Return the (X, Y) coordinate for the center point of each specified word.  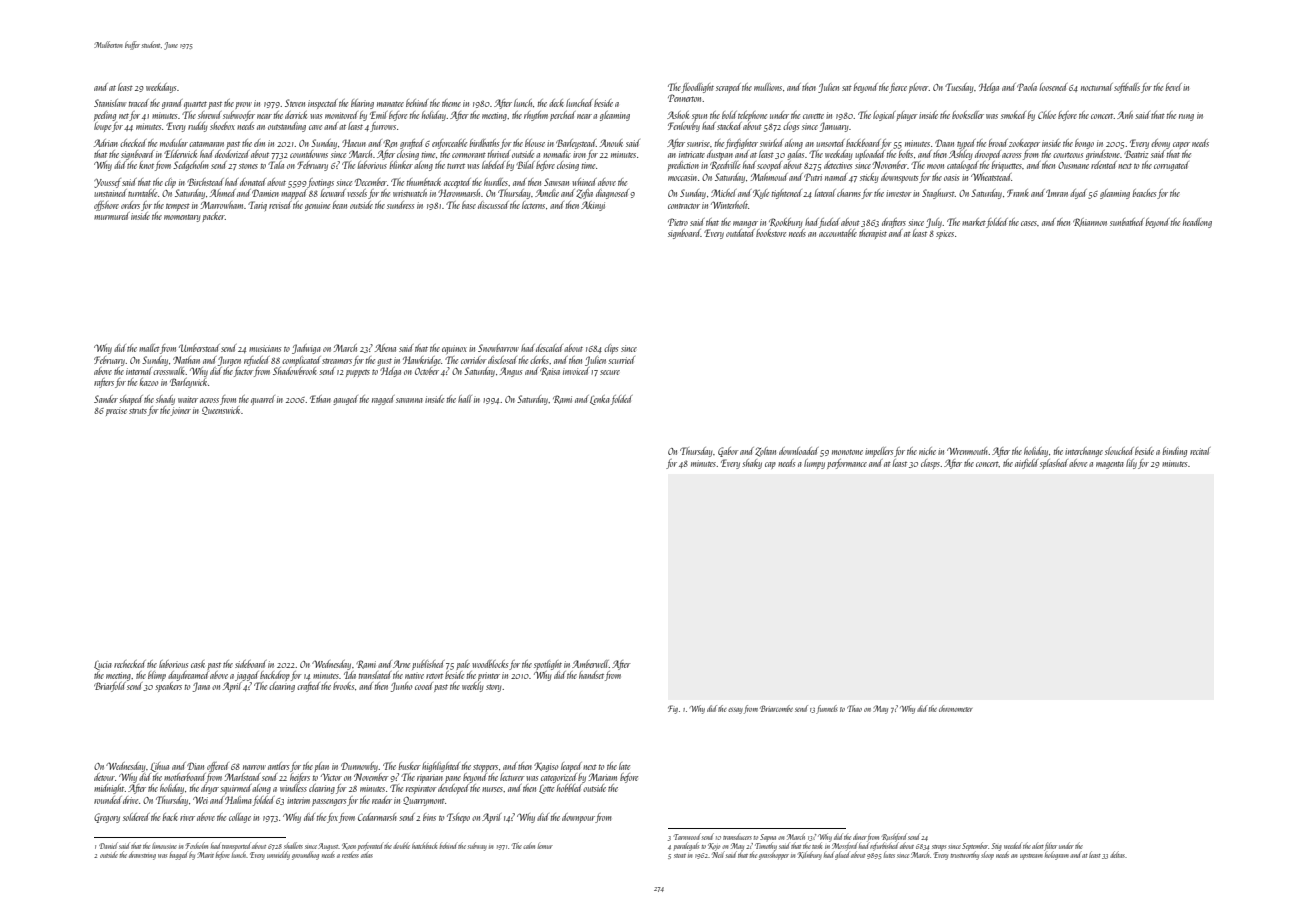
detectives (838, 165)
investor (898, 193)
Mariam (603, 777)
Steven (295, 103)
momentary (182, 218)
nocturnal (1097, 87)
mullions (768, 87)
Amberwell (590, 664)
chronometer (955, 708)
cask (198, 664)
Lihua (159, 767)
